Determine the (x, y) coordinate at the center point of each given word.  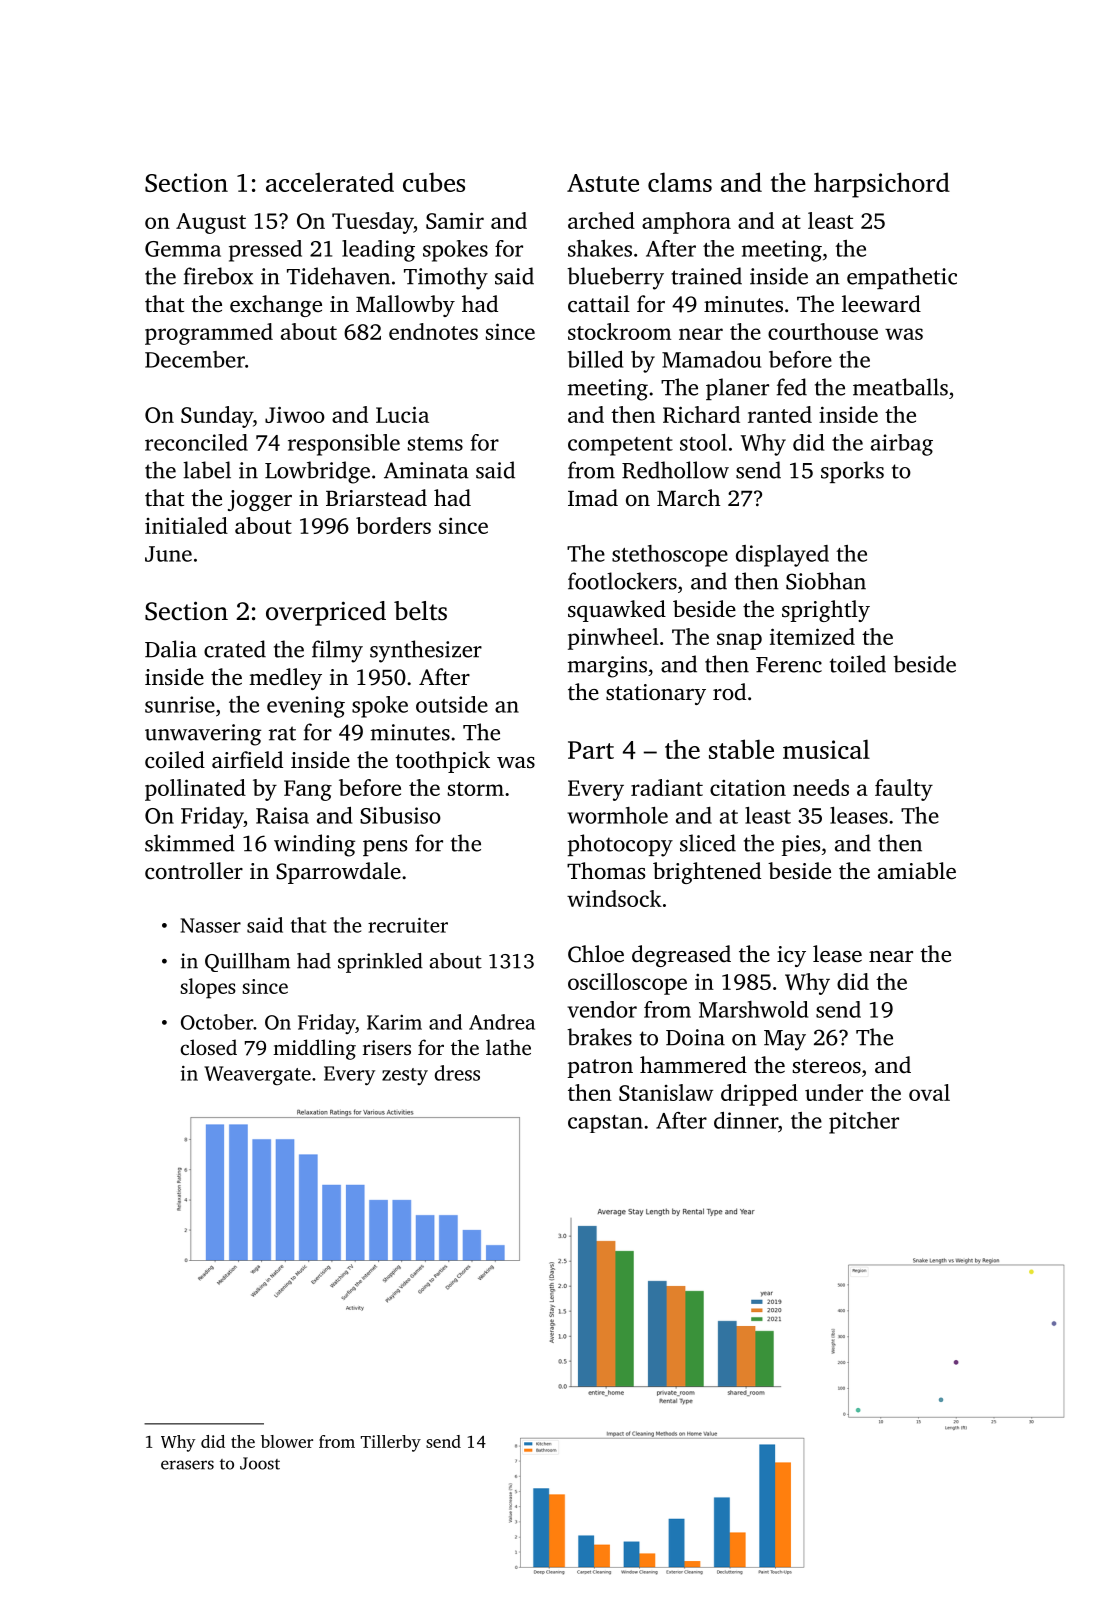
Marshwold (753, 1009)
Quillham (247, 962)
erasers (187, 1465)
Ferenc (789, 665)
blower (287, 1441)
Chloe (596, 954)
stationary (656, 694)
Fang (308, 790)
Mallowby (405, 306)
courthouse (823, 331)
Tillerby (391, 1443)
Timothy (446, 278)
